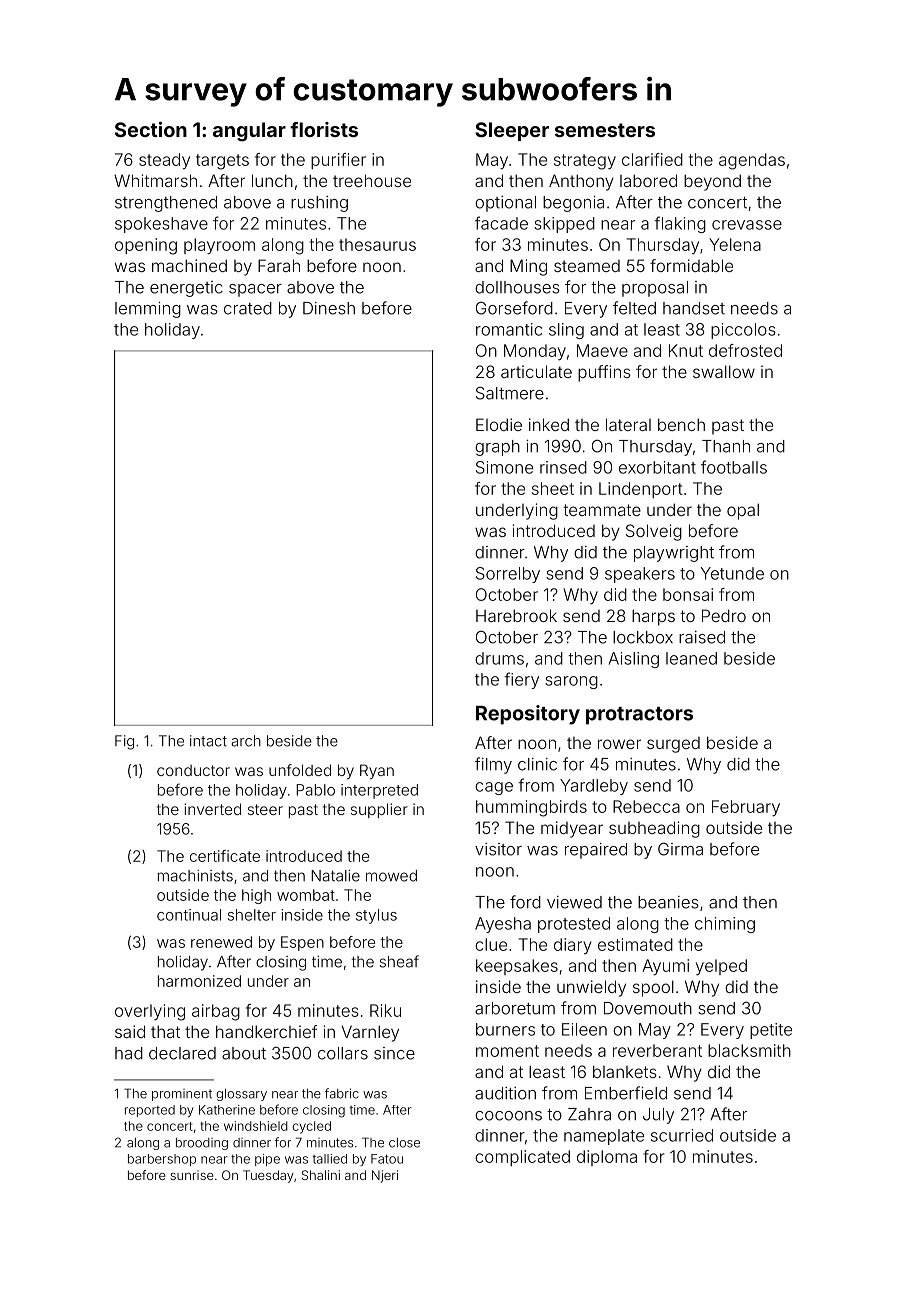 This screenshot has height=1316, width=908. What do you see at coordinates (195, 876) in the screenshot?
I see `machinists` at bounding box center [195, 876].
